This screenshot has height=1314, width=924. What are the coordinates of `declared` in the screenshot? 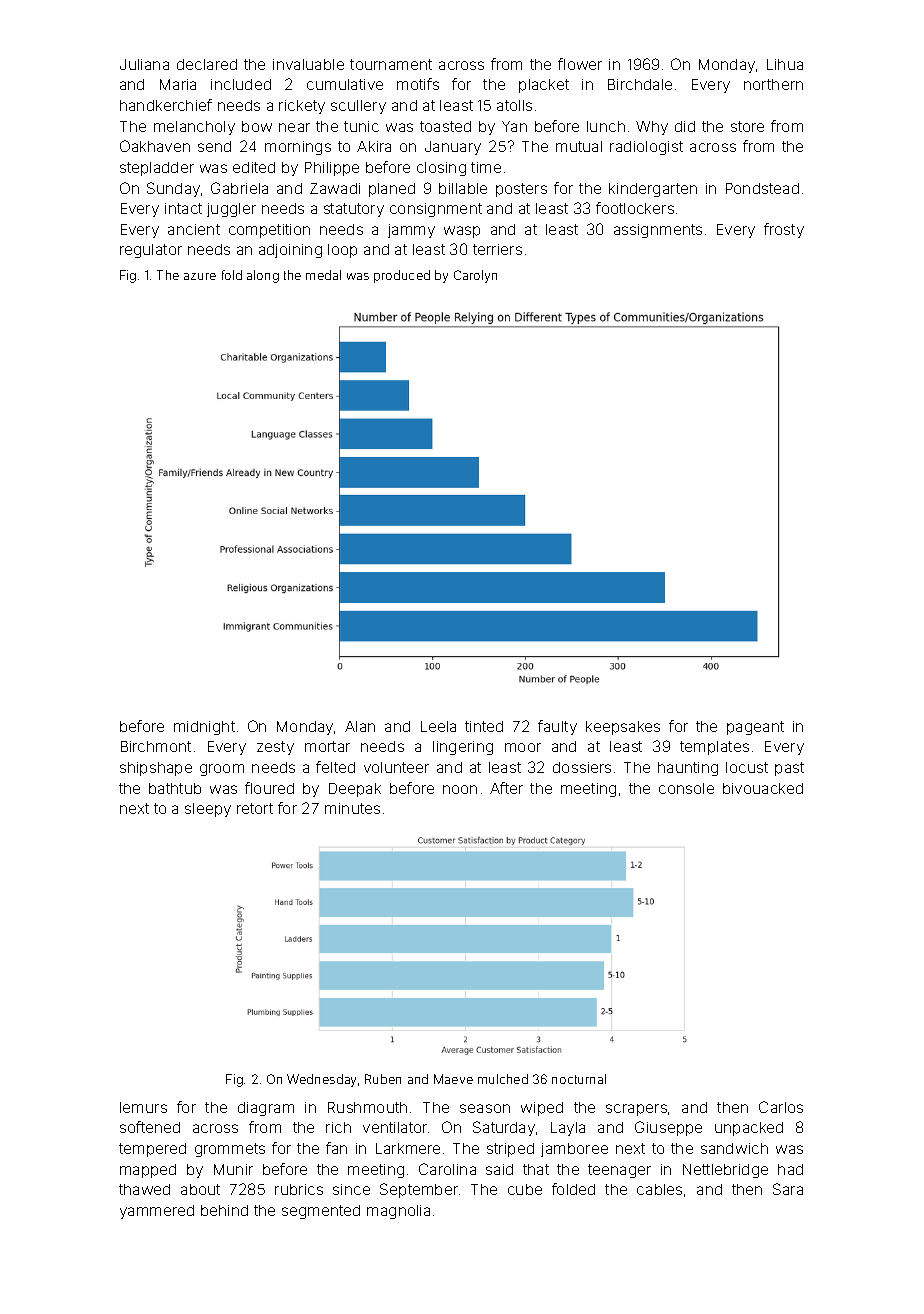 It's located at (207, 64).
